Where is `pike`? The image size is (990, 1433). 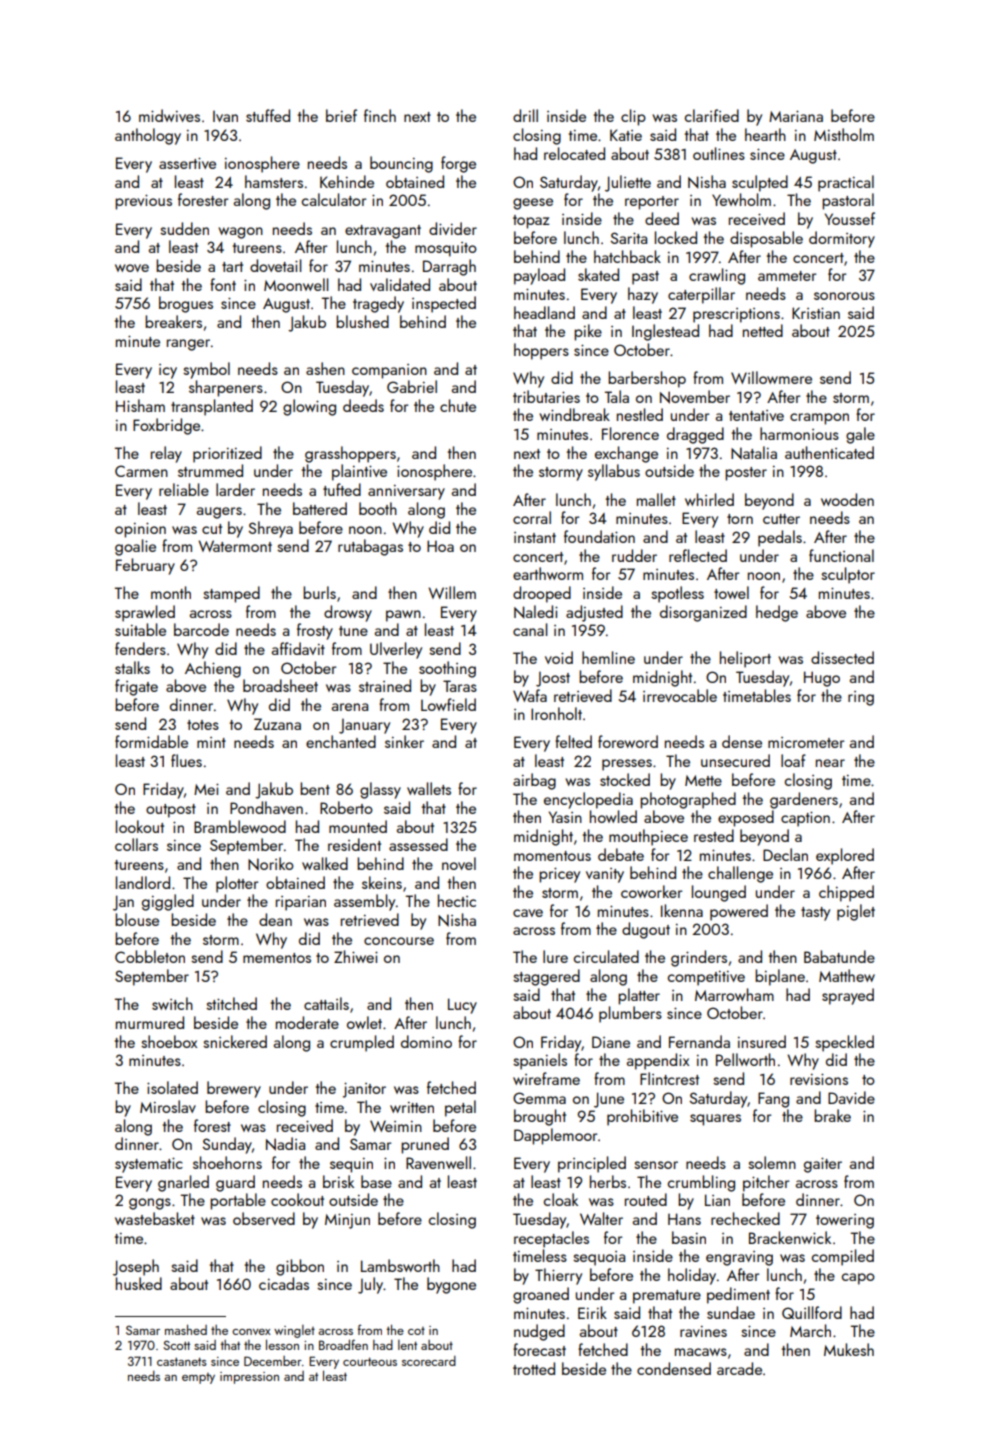
pike is located at coordinates (588, 332).
